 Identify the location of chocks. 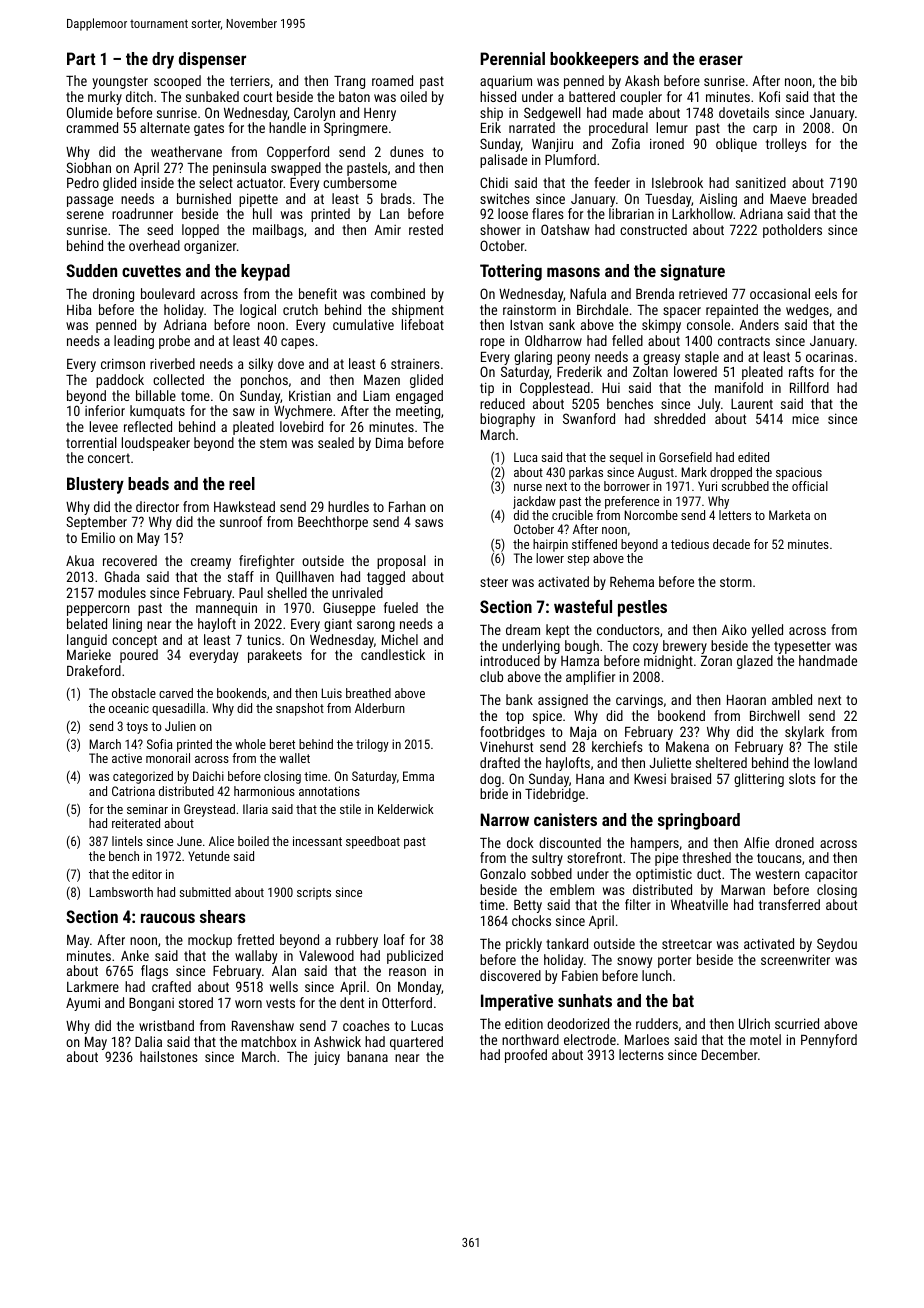
(531, 920).
